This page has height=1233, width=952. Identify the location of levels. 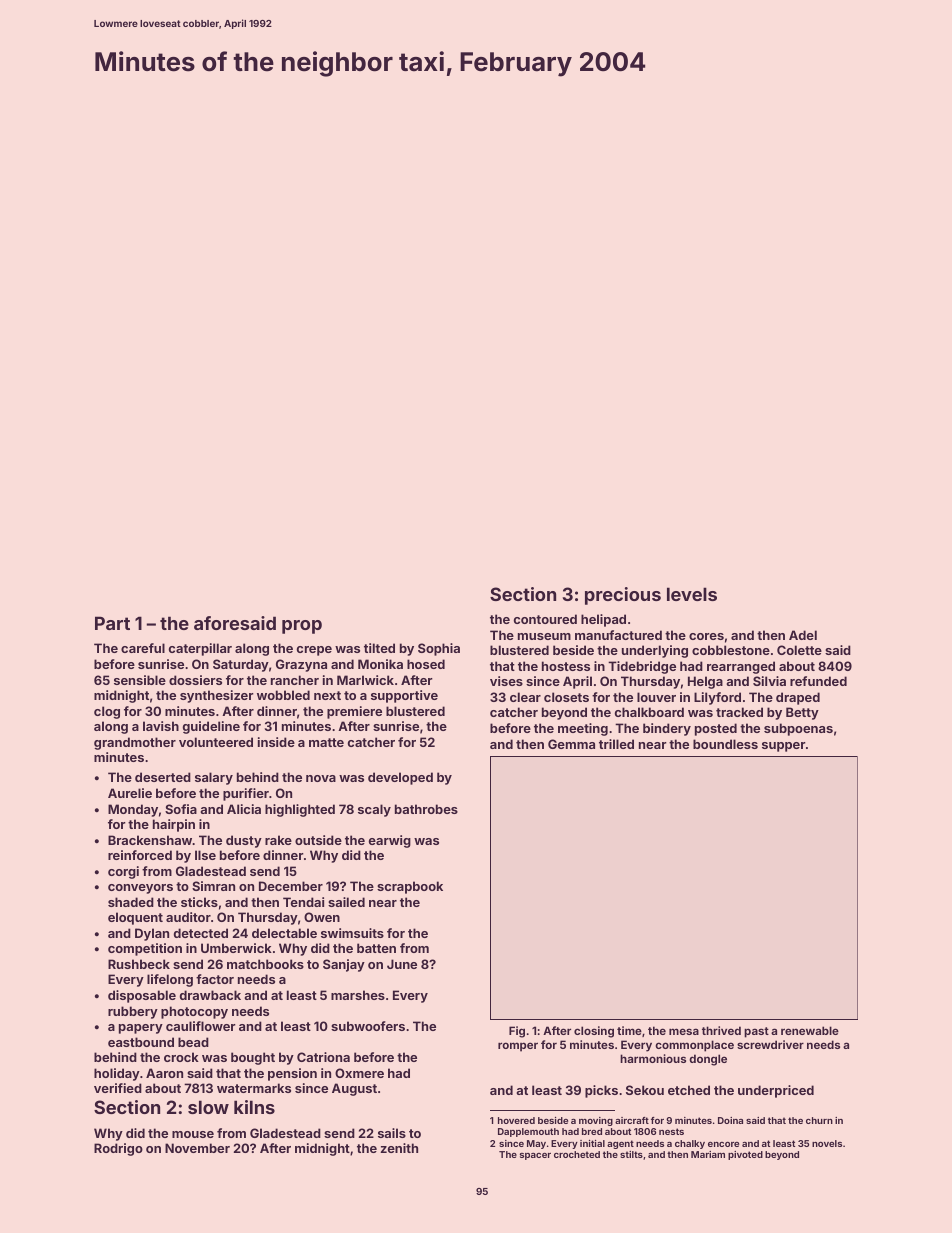
(692, 594).
